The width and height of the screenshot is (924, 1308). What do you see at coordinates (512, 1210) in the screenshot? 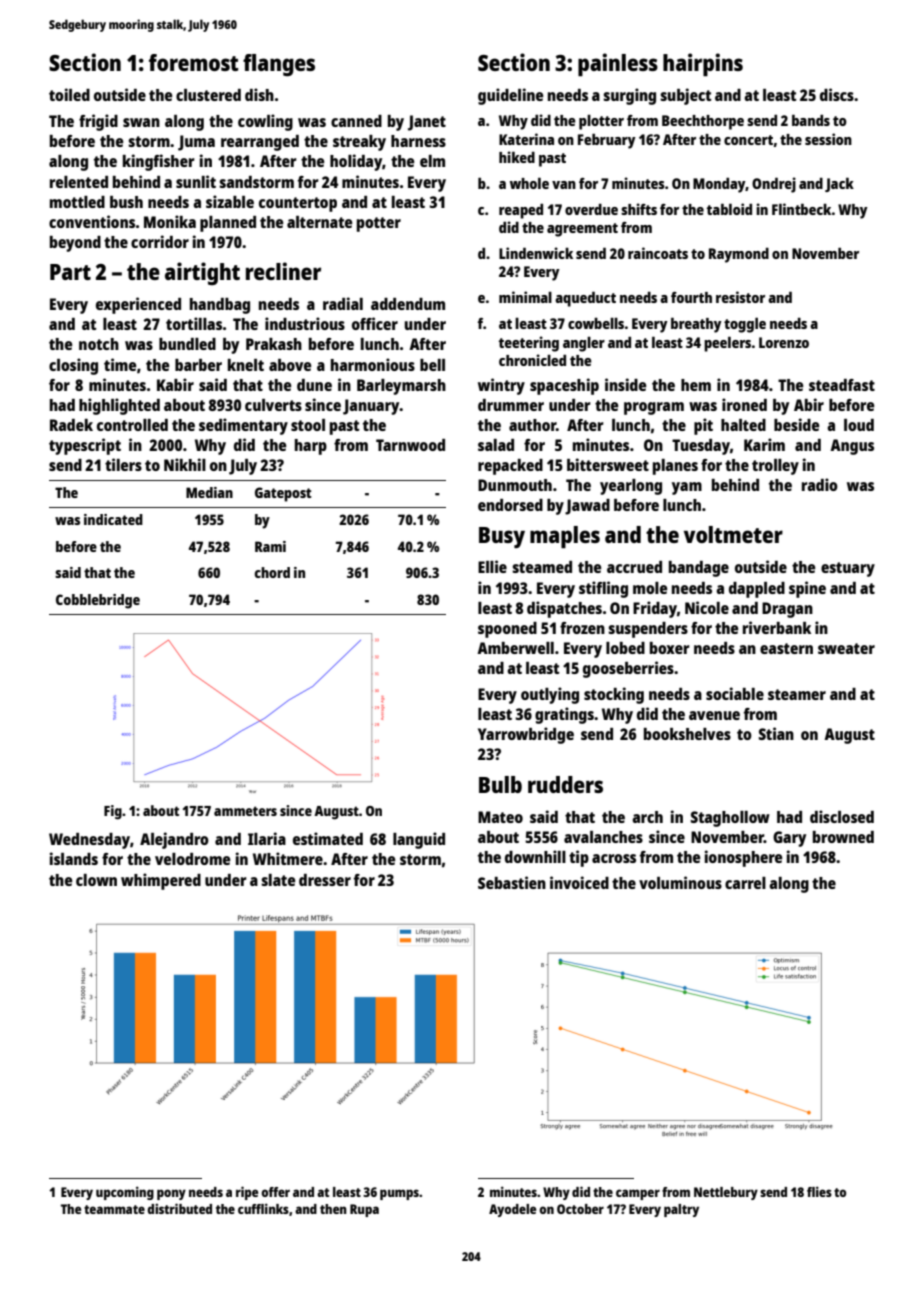
I see `Ayodele` at bounding box center [512, 1210].
